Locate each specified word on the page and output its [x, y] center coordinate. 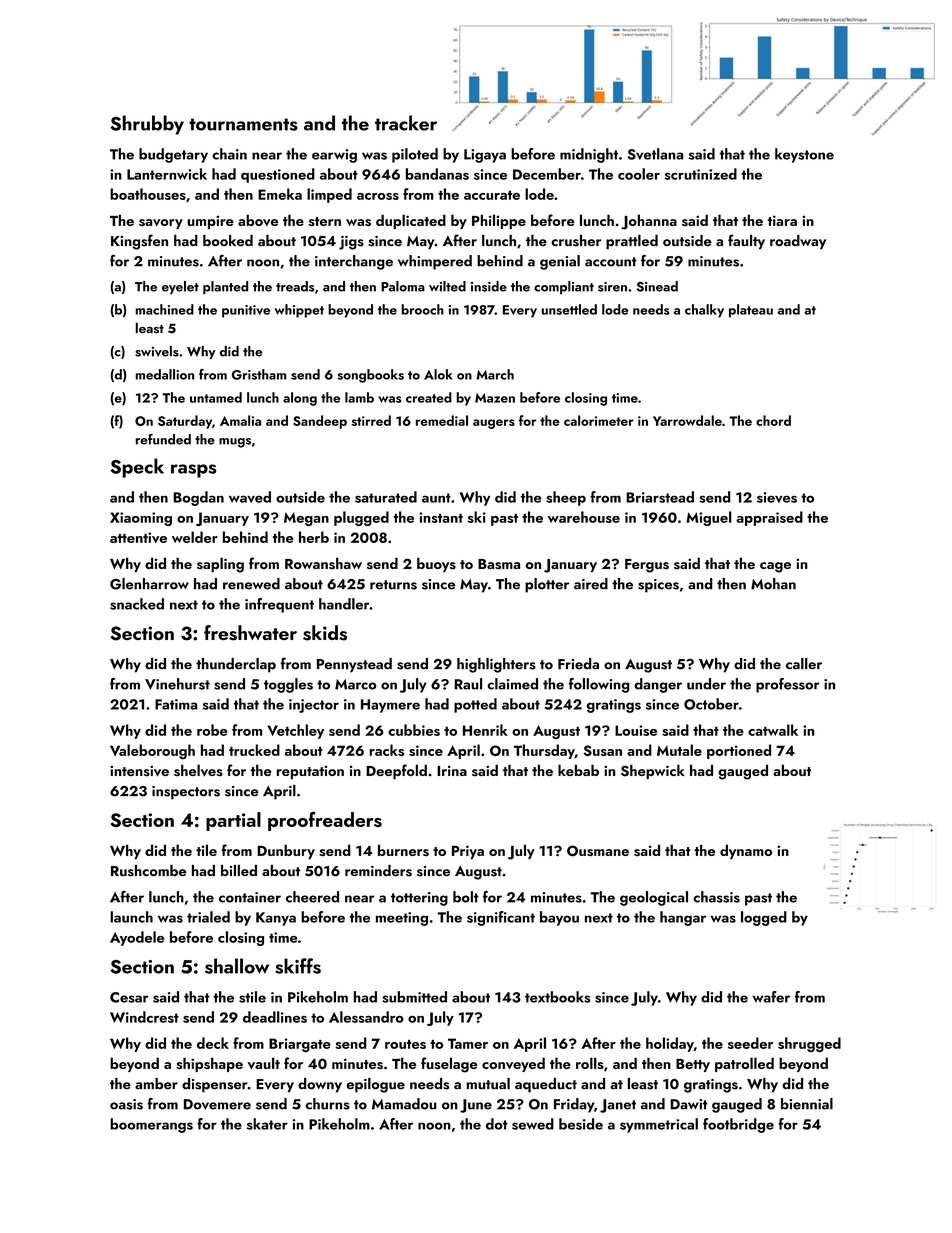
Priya [468, 852]
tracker [406, 123]
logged [764, 918]
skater [267, 1124]
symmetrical [659, 1125]
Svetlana [655, 154]
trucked [254, 750]
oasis [126, 1104]
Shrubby [147, 125]
